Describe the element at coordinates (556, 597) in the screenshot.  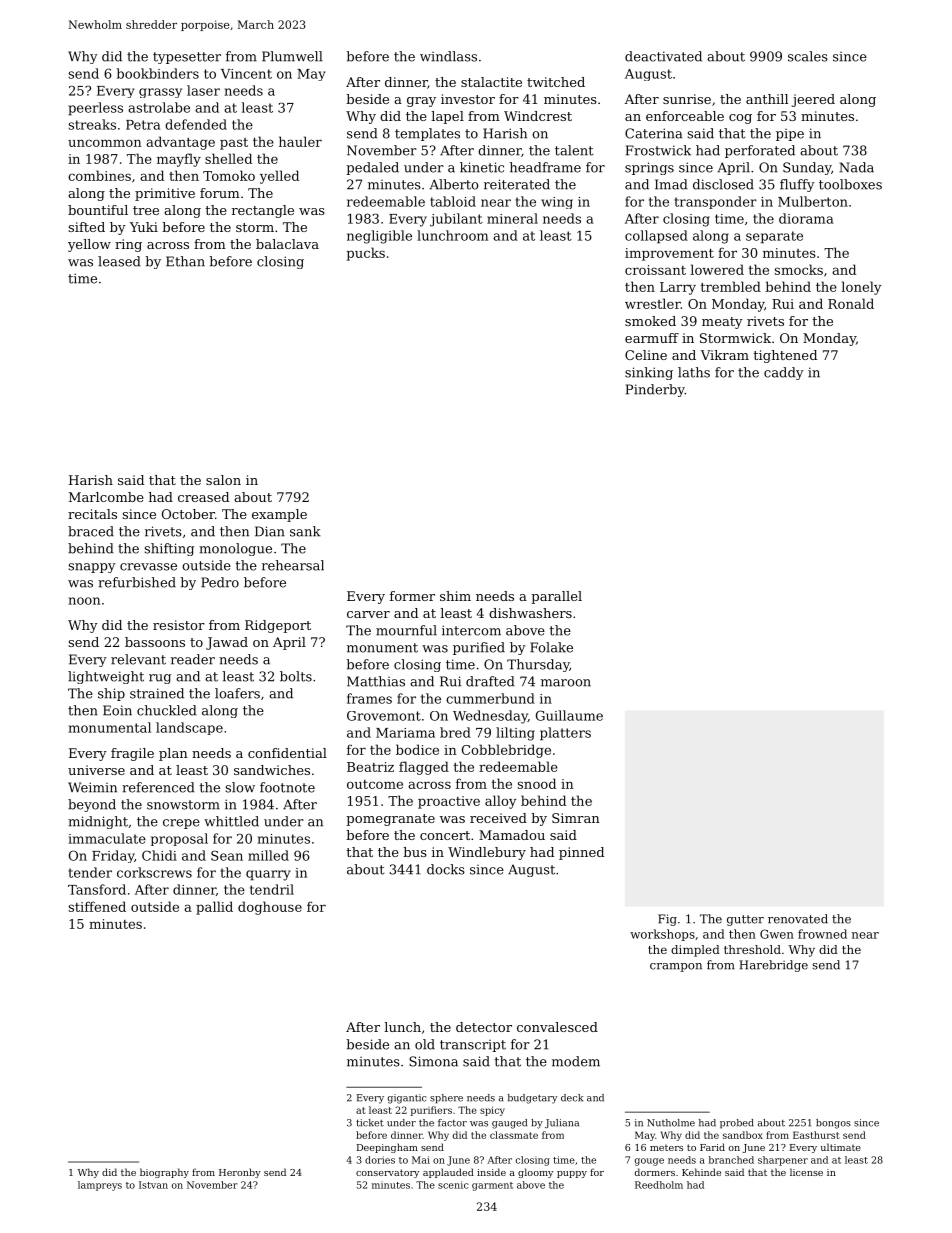
I see `parallel` at that location.
